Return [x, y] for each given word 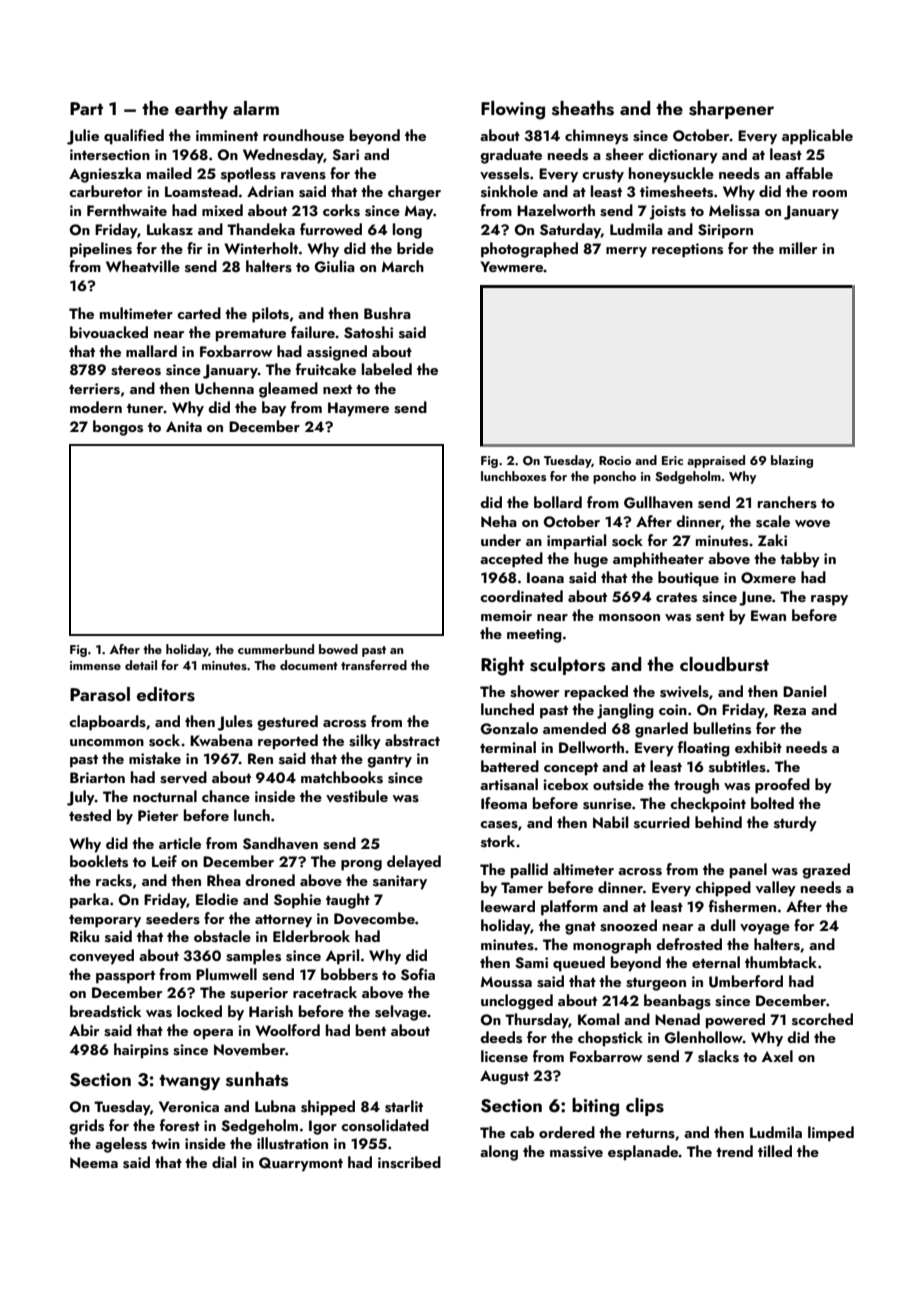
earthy [201, 110]
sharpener [731, 110]
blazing [792, 461]
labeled [387, 369]
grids [86, 1127]
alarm [256, 108]
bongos [118, 428]
